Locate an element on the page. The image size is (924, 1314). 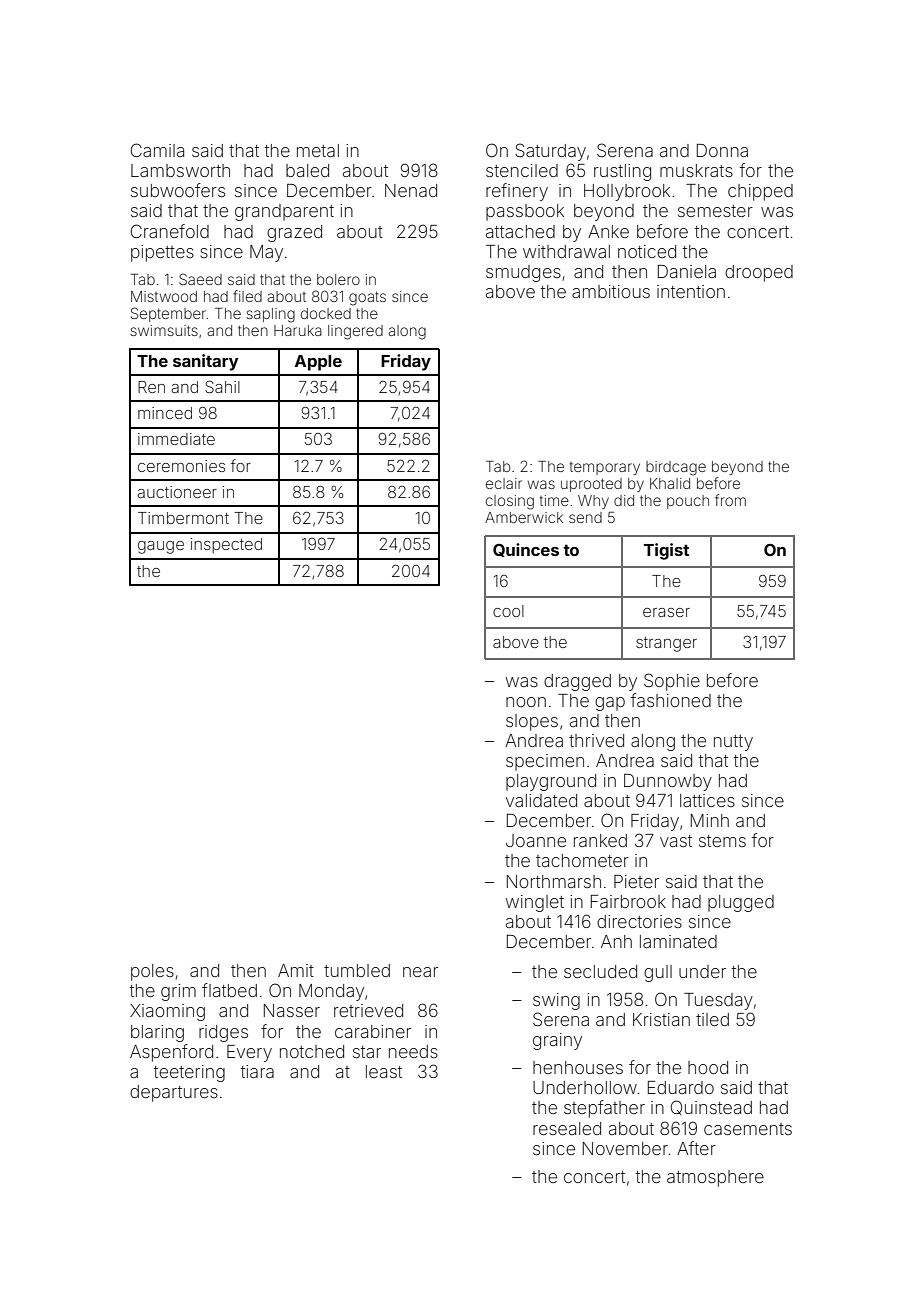
pipettes is located at coordinates (162, 253).
